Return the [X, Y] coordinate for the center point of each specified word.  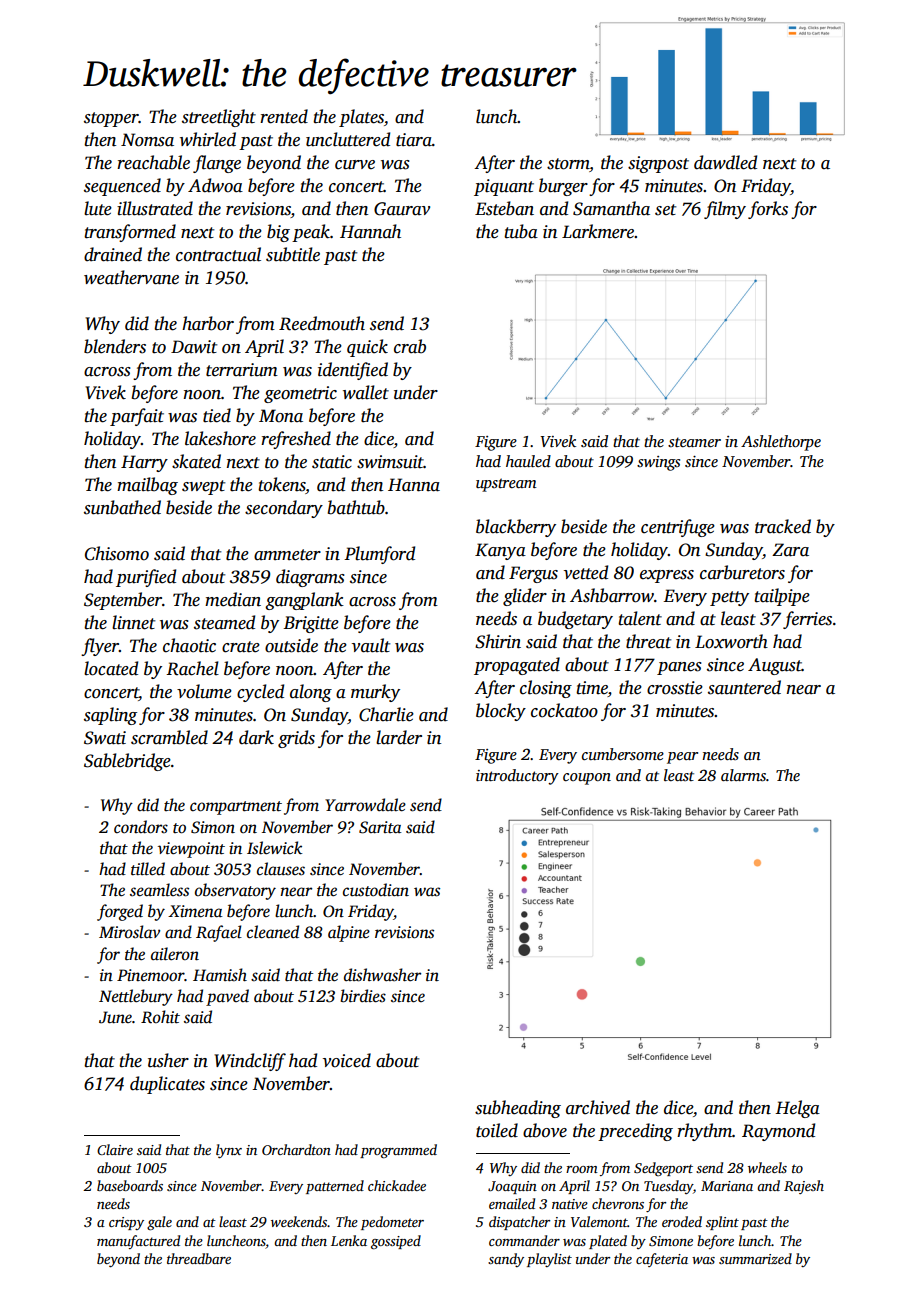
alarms [743, 775]
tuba [521, 231]
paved [227, 997]
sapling [110, 716]
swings [658, 463]
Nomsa [147, 140]
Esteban [504, 208]
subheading [518, 1109]
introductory [517, 777]
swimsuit [390, 462]
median [233, 599]
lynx [229, 1151]
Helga [797, 1109]
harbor [208, 323]
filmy [725, 210]
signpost [658, 164]
